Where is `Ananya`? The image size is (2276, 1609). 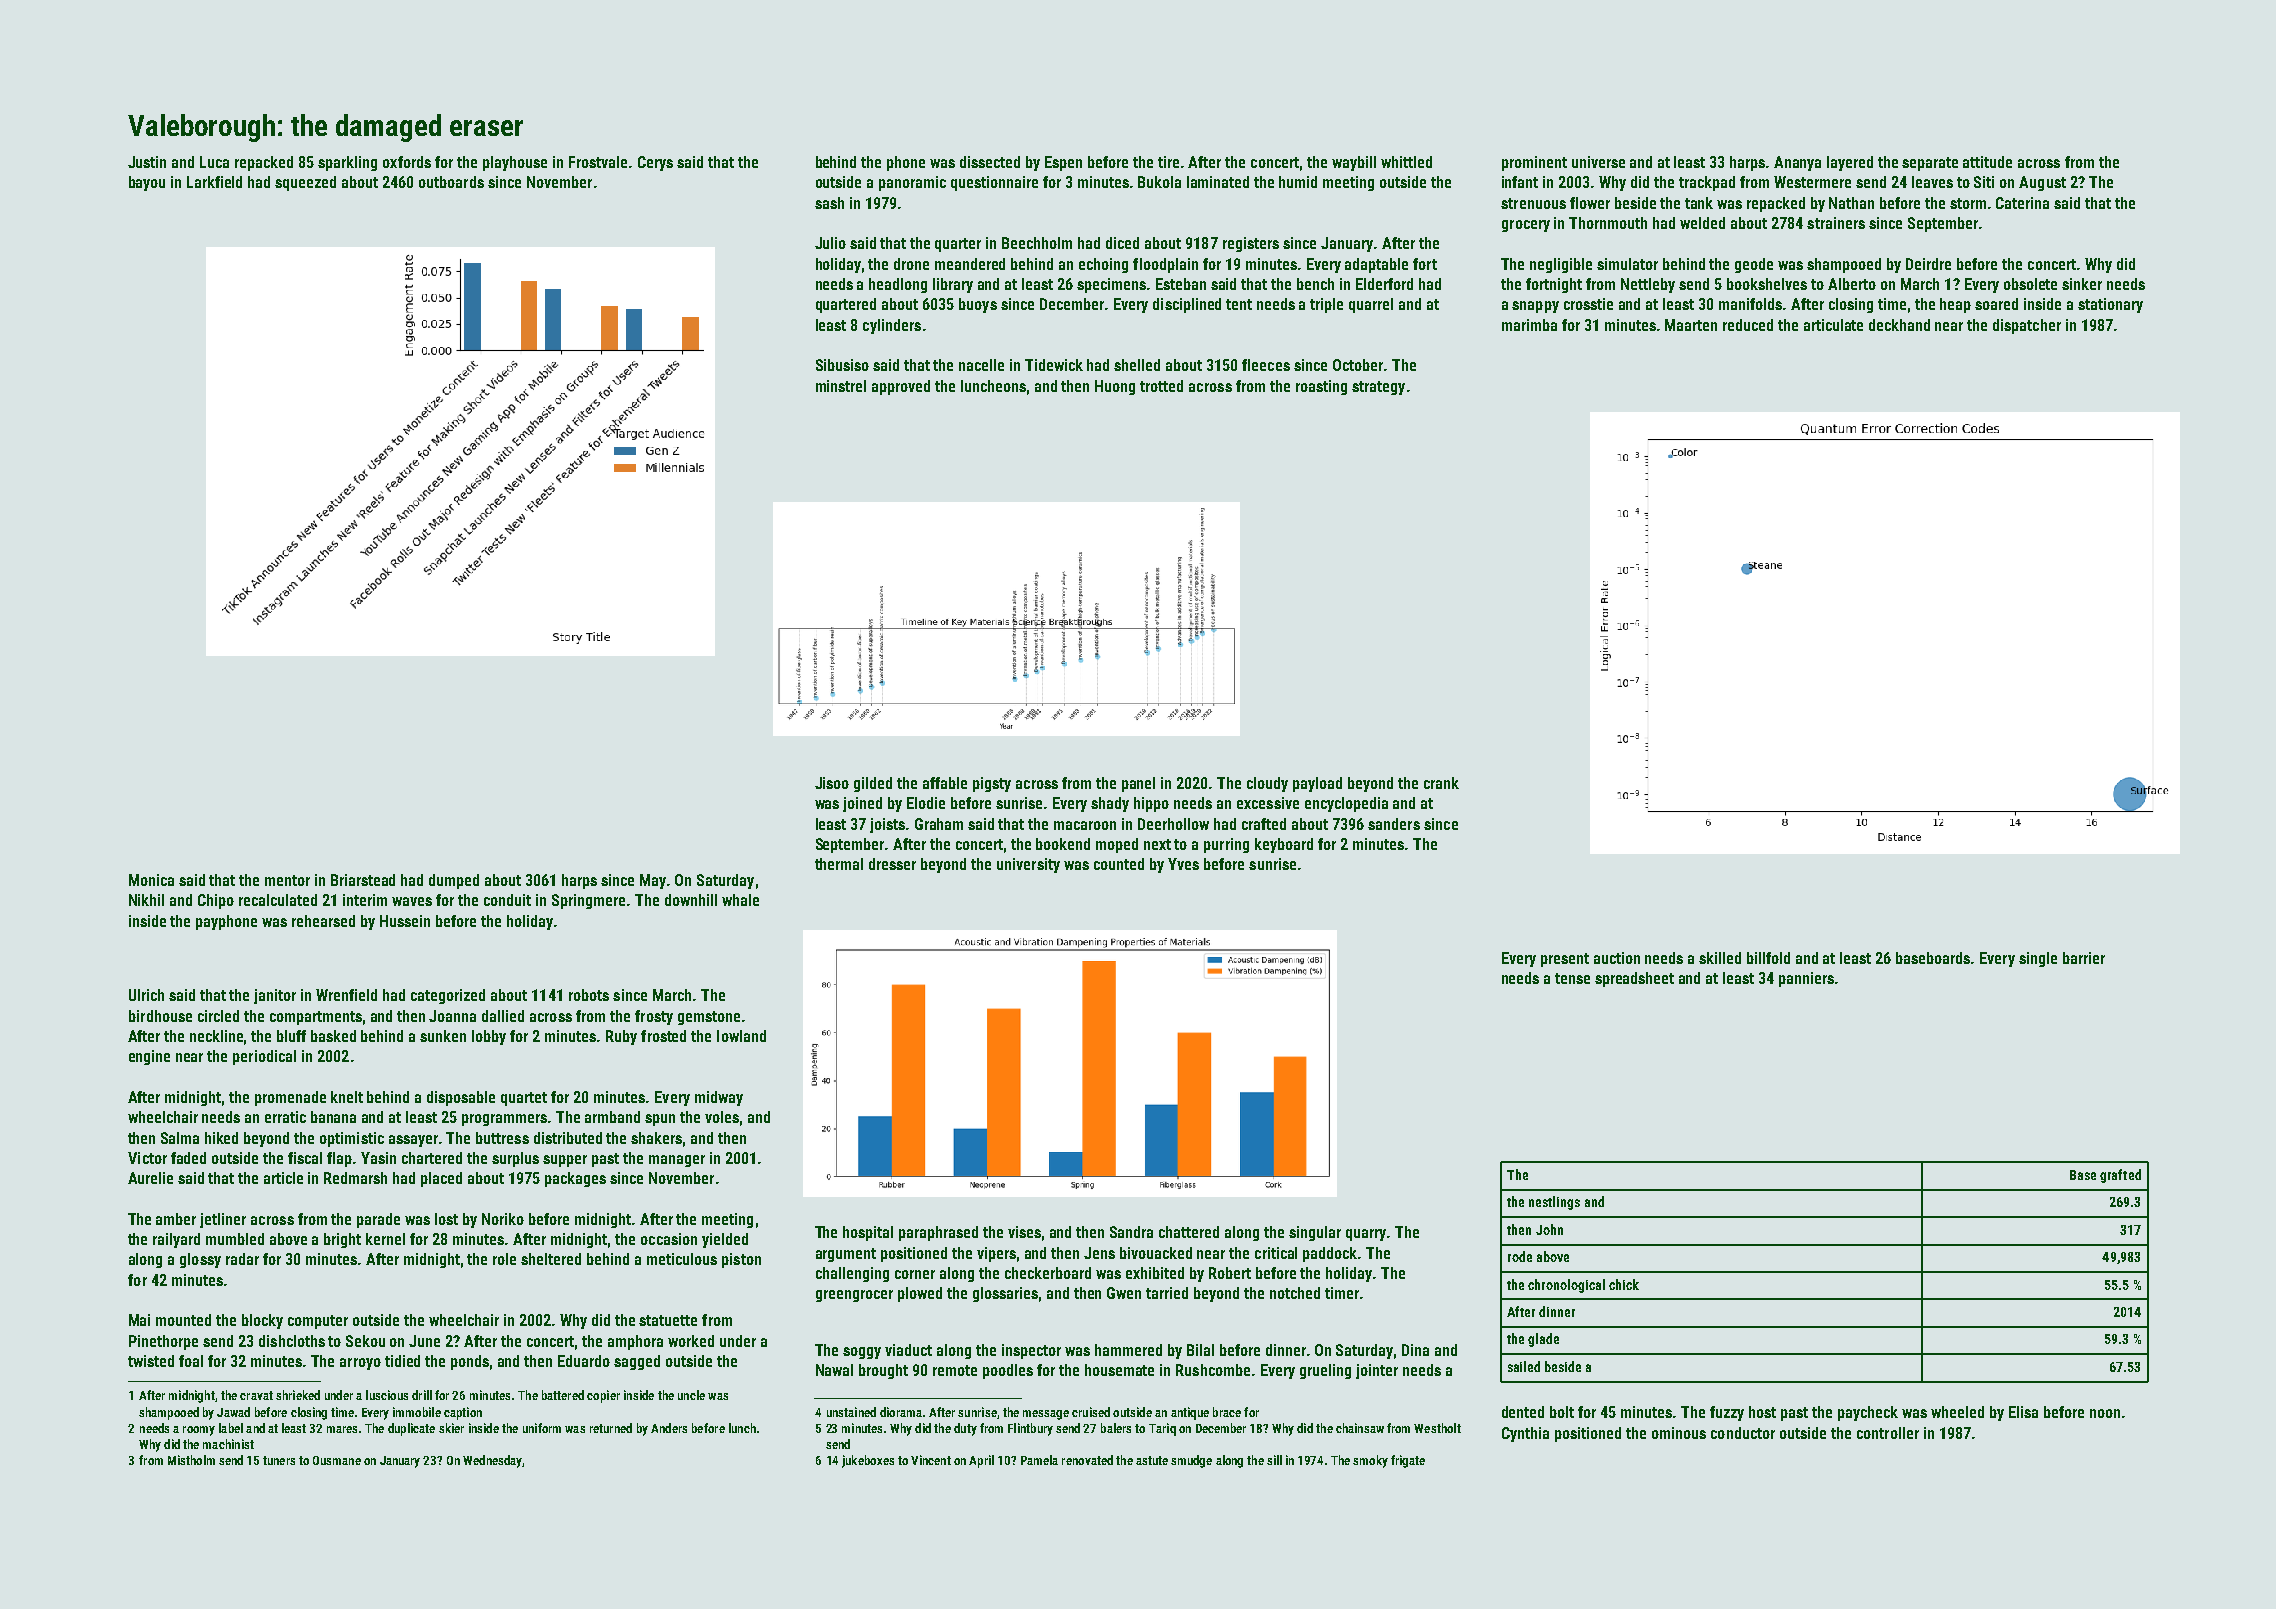 Ananya is located at coordinates (1797, 163).
